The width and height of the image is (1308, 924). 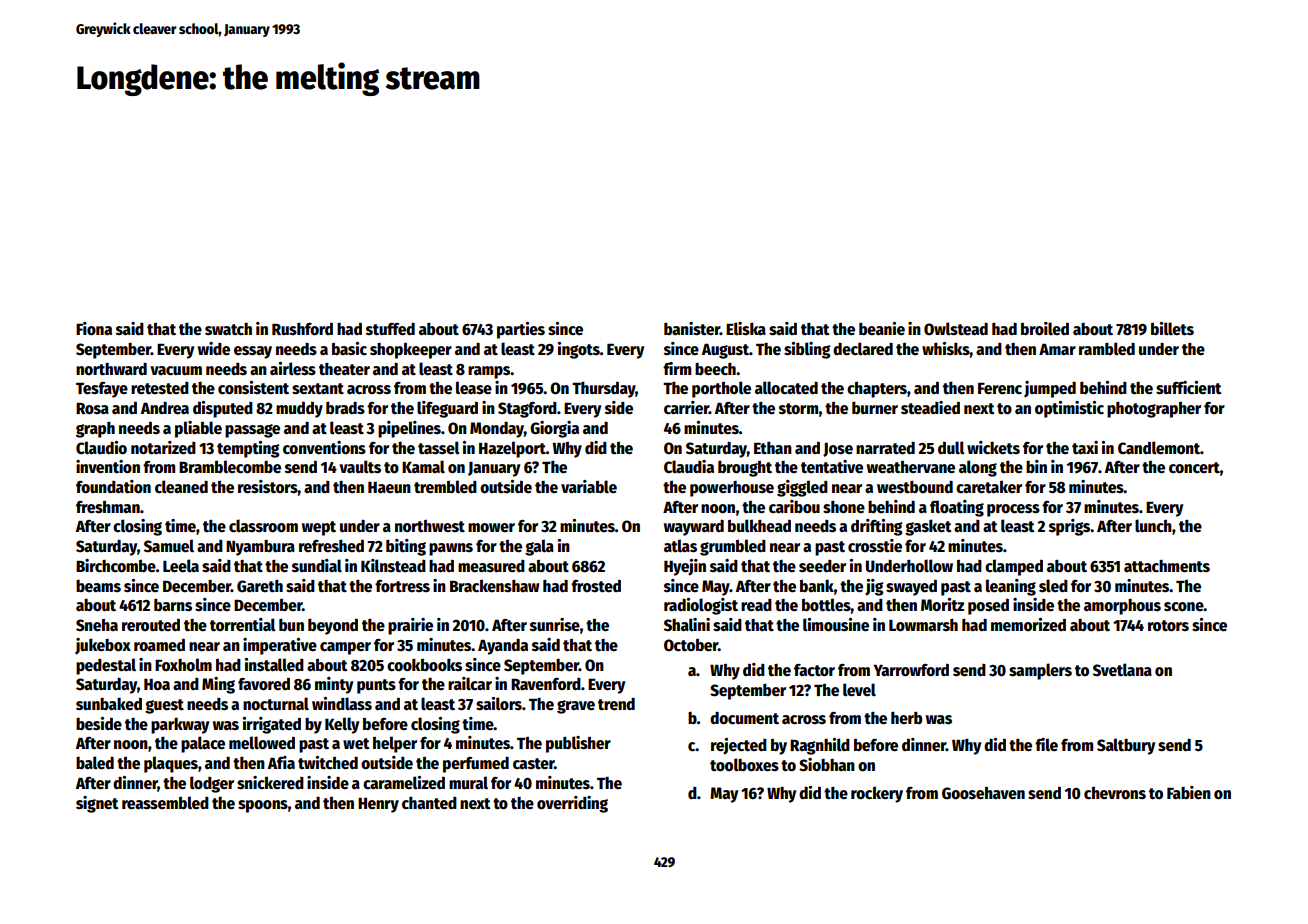 I want to click on gala, so click(x=539, y=547).
